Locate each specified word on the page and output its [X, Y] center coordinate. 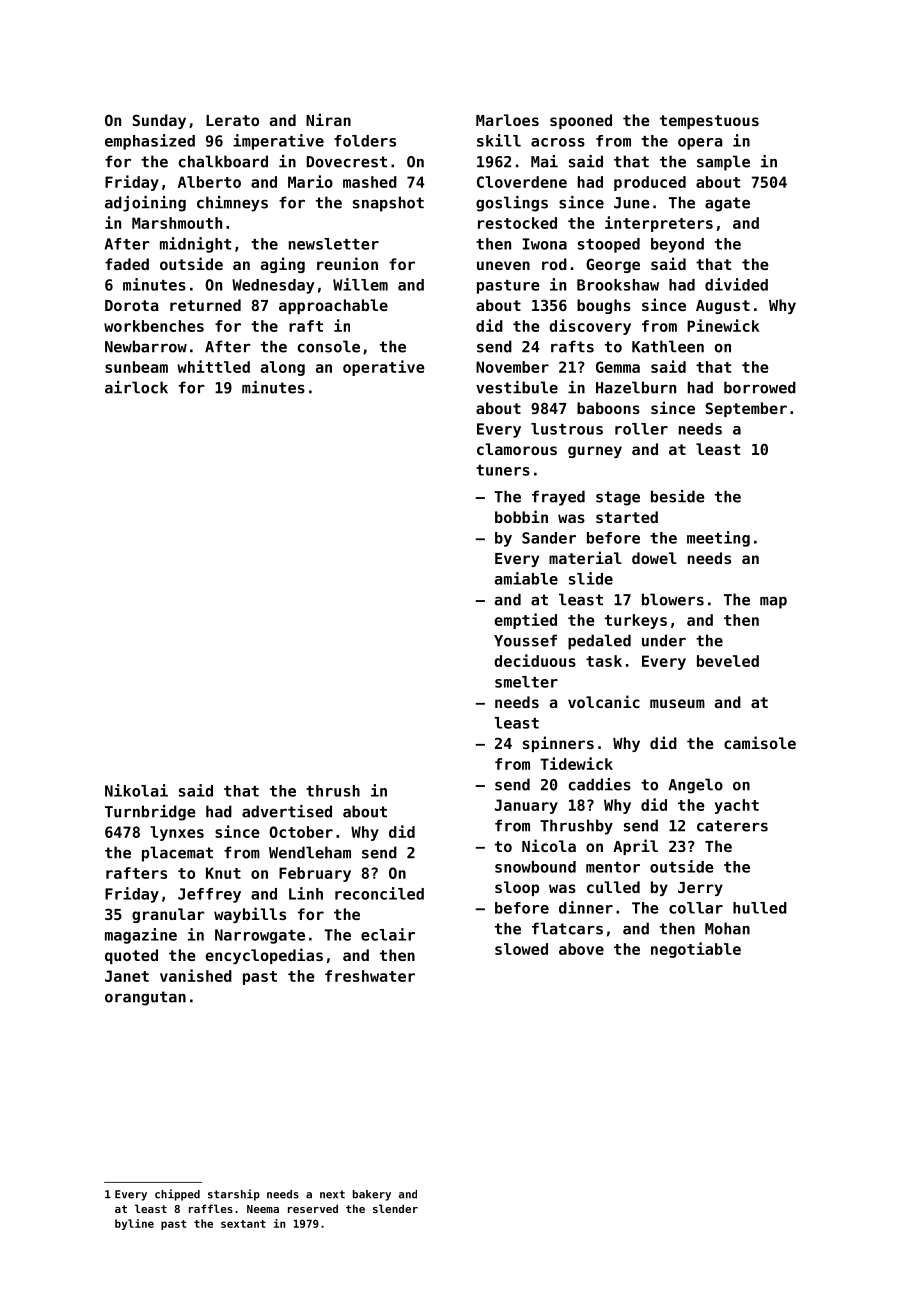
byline [134, 1224]
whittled [213, 366]
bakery [372, 1195]
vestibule [517, 387]
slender [395, 1208]
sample [723, 163]
